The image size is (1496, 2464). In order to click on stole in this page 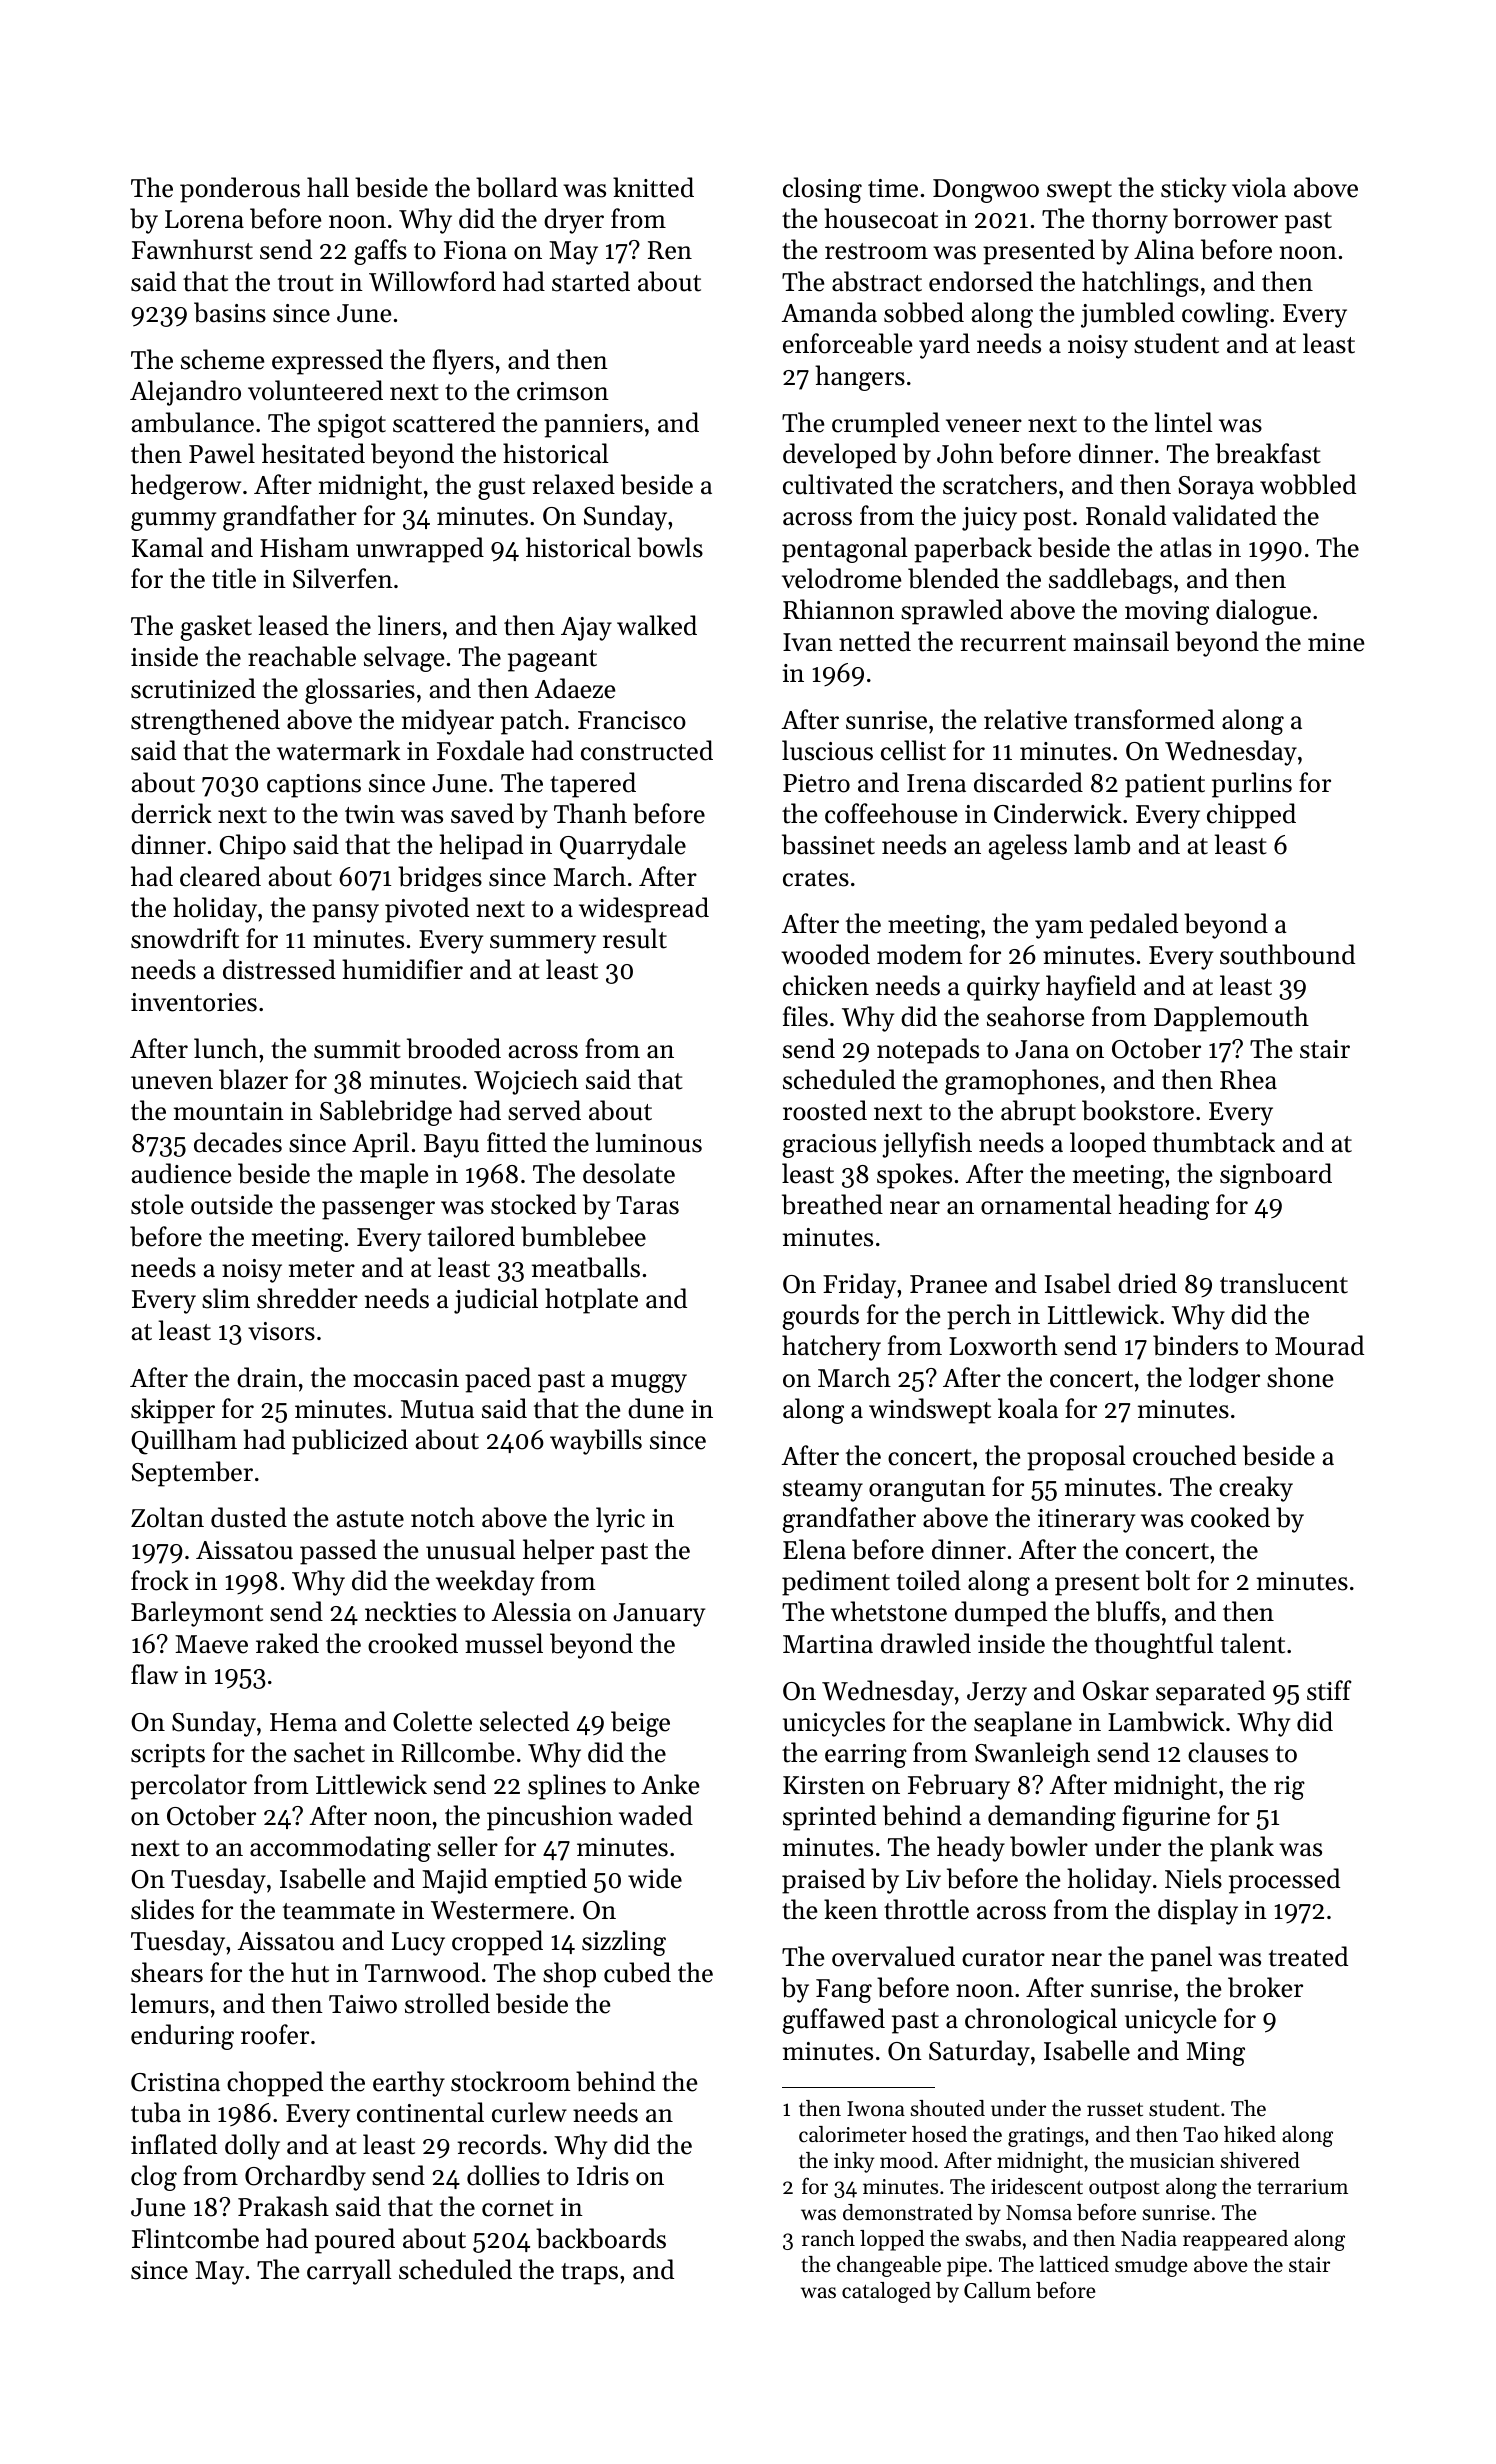, I will do `click(157, 1204)`.
